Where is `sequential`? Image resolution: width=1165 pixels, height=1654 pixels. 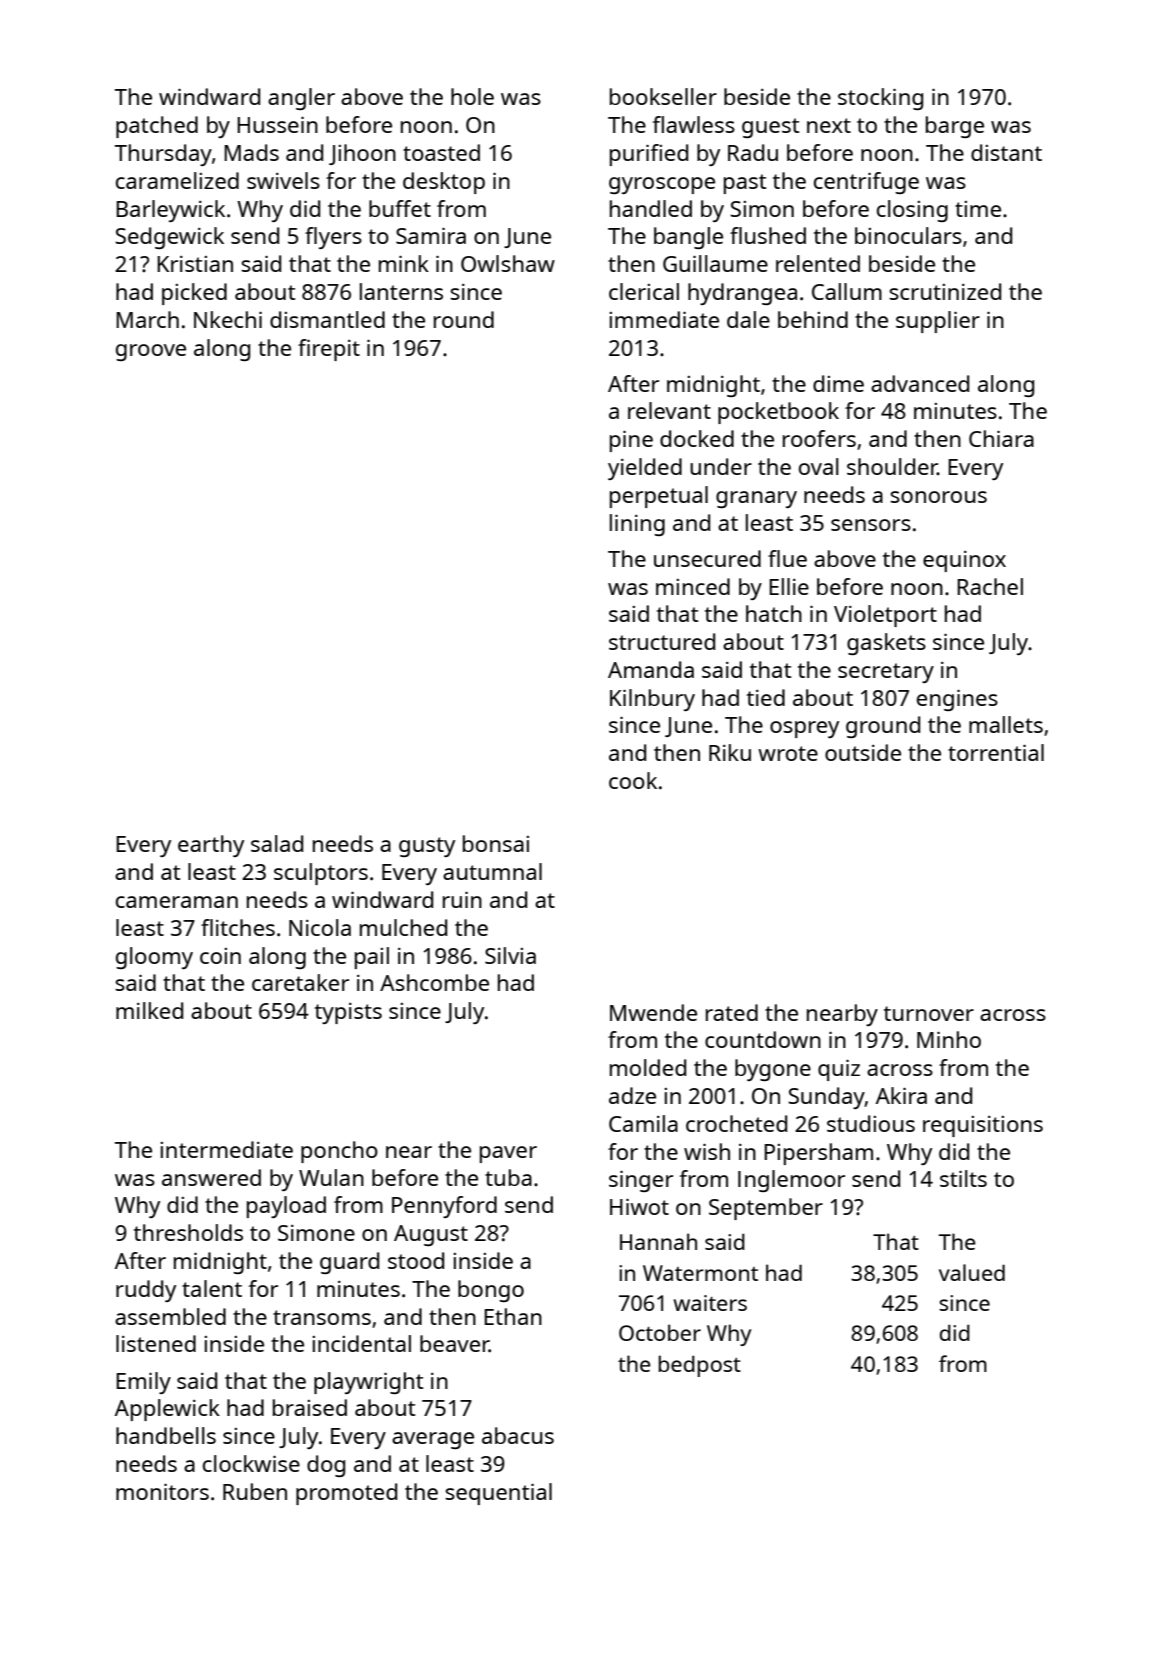 sequential is located at coordinates (498, 1494).
